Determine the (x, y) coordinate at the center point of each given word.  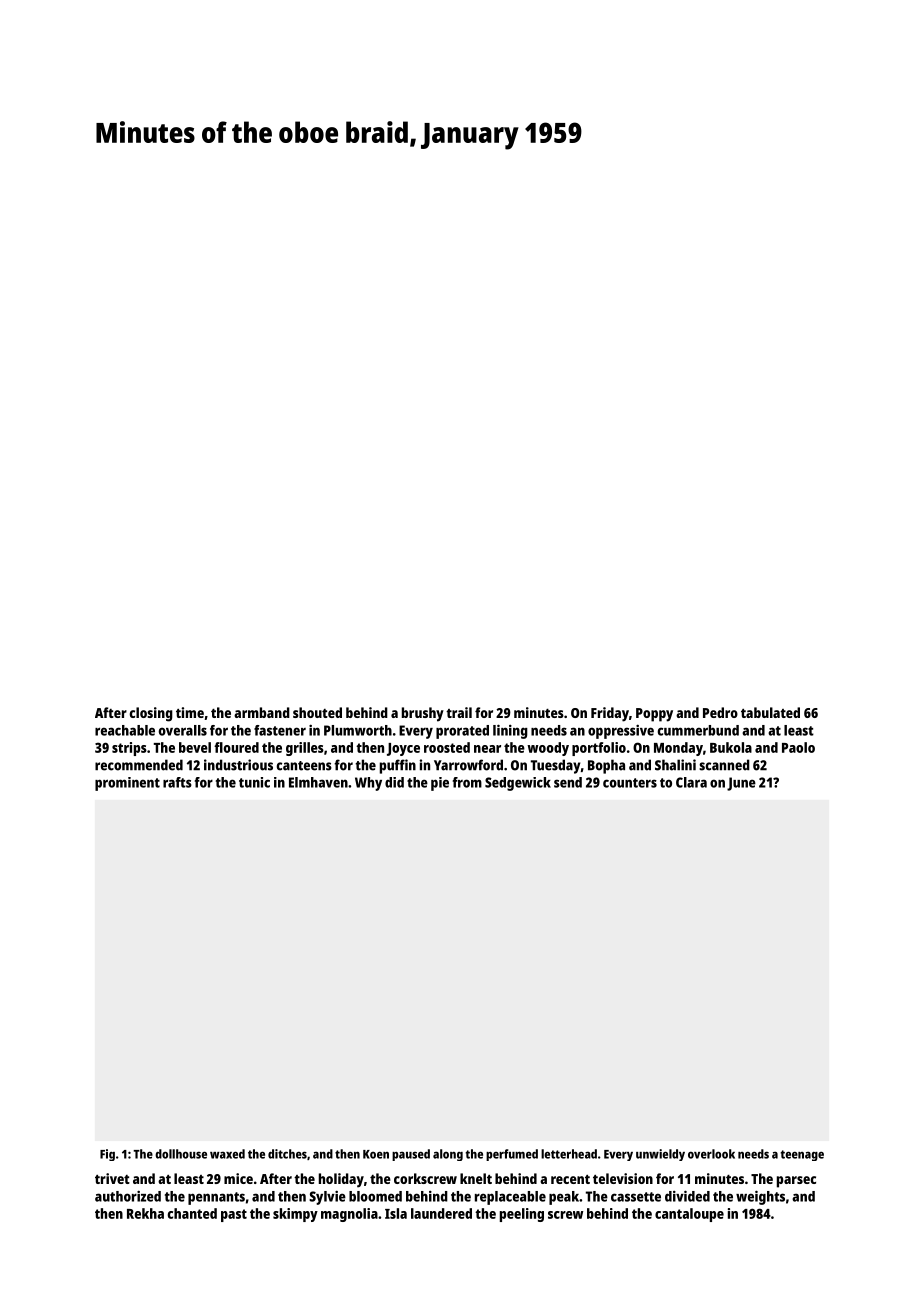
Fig (107, 1155)
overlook (711, 1154)
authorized (128, 1196)
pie (440, 784)
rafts (177, 782)
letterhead (569, 1154)
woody (548, 749)
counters (630, 783)
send (568, 782)
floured (236, 747)
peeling (522, 1215)
